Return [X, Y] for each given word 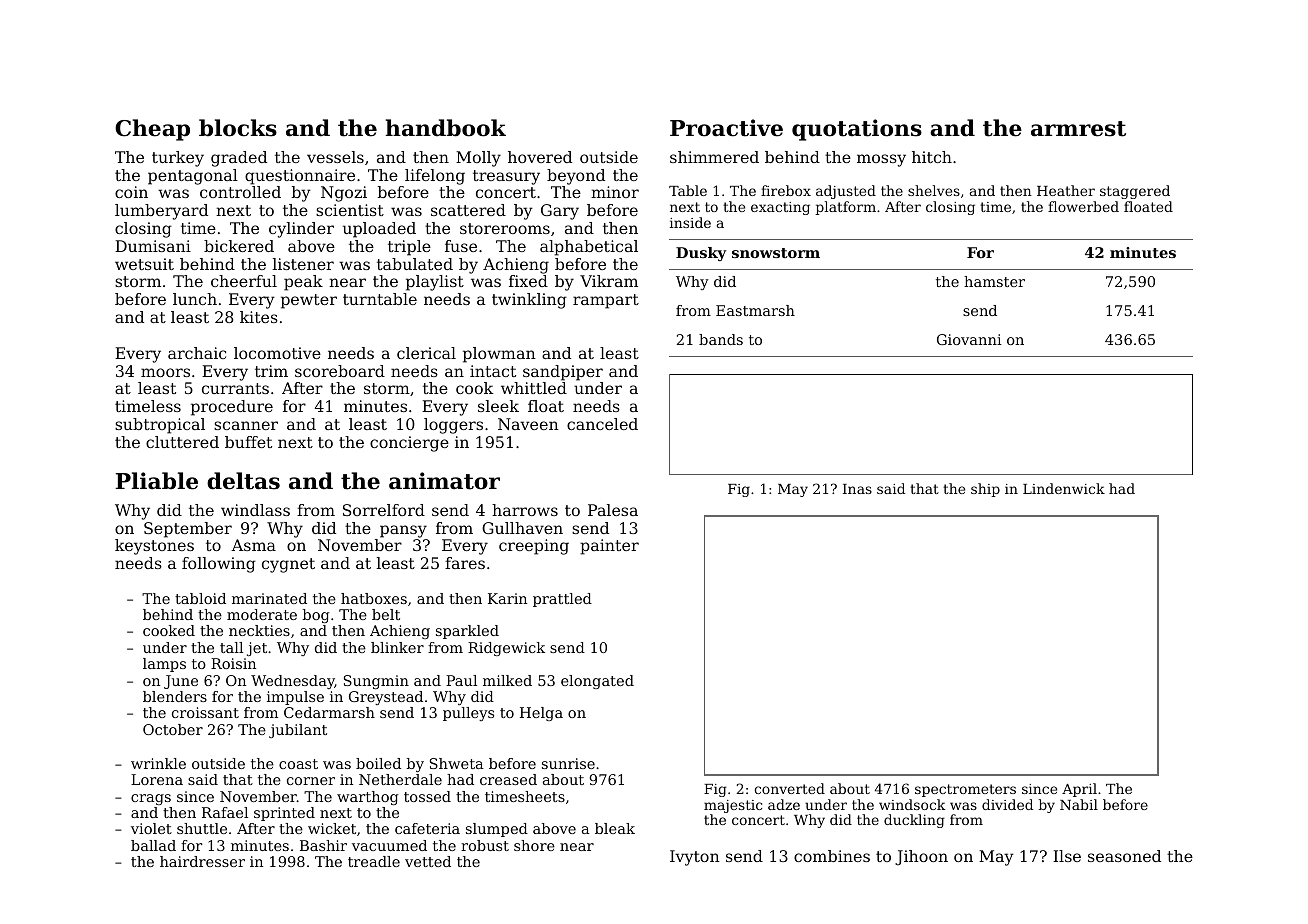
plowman [499, 355]
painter [609, 547]
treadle [374, 861]
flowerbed [1083, 206]
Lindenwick [1064, 488]
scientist [350, 210]
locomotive [277, 353]
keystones [154, 547]
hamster [994, 281]
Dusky [701, 254]
